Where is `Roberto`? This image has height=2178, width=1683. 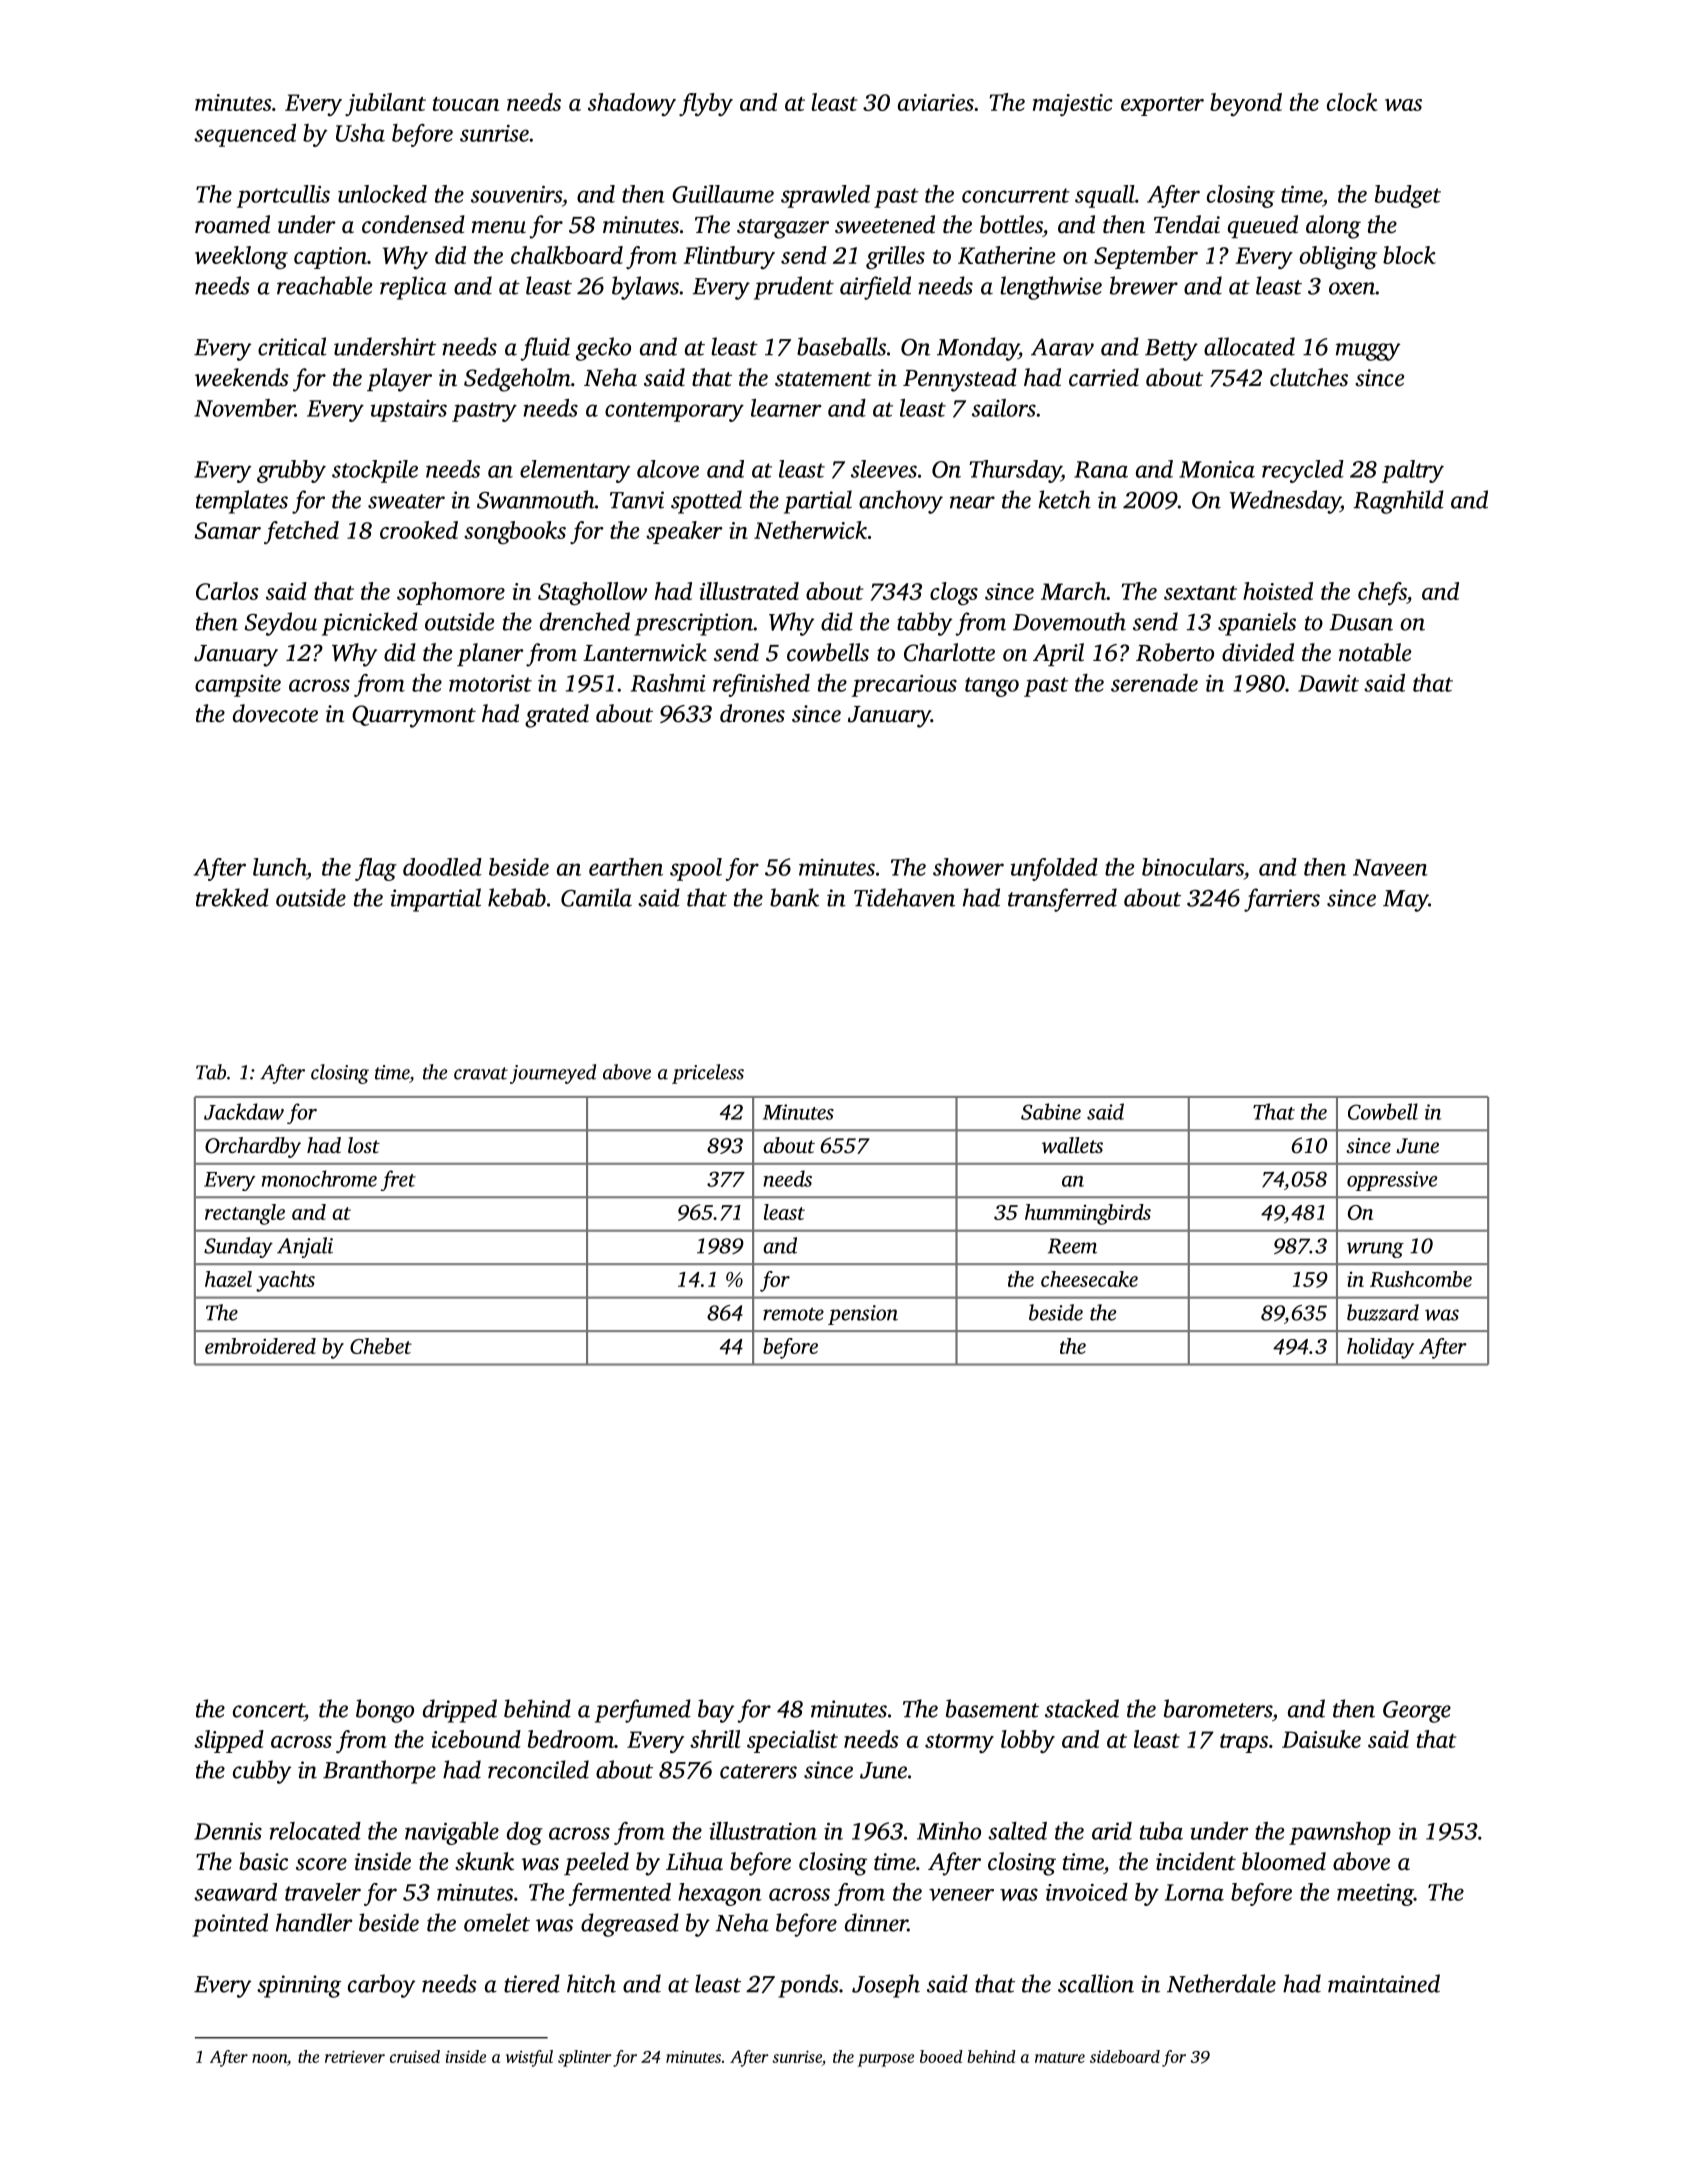
Roberto is located at coordinates (1175, 652).
